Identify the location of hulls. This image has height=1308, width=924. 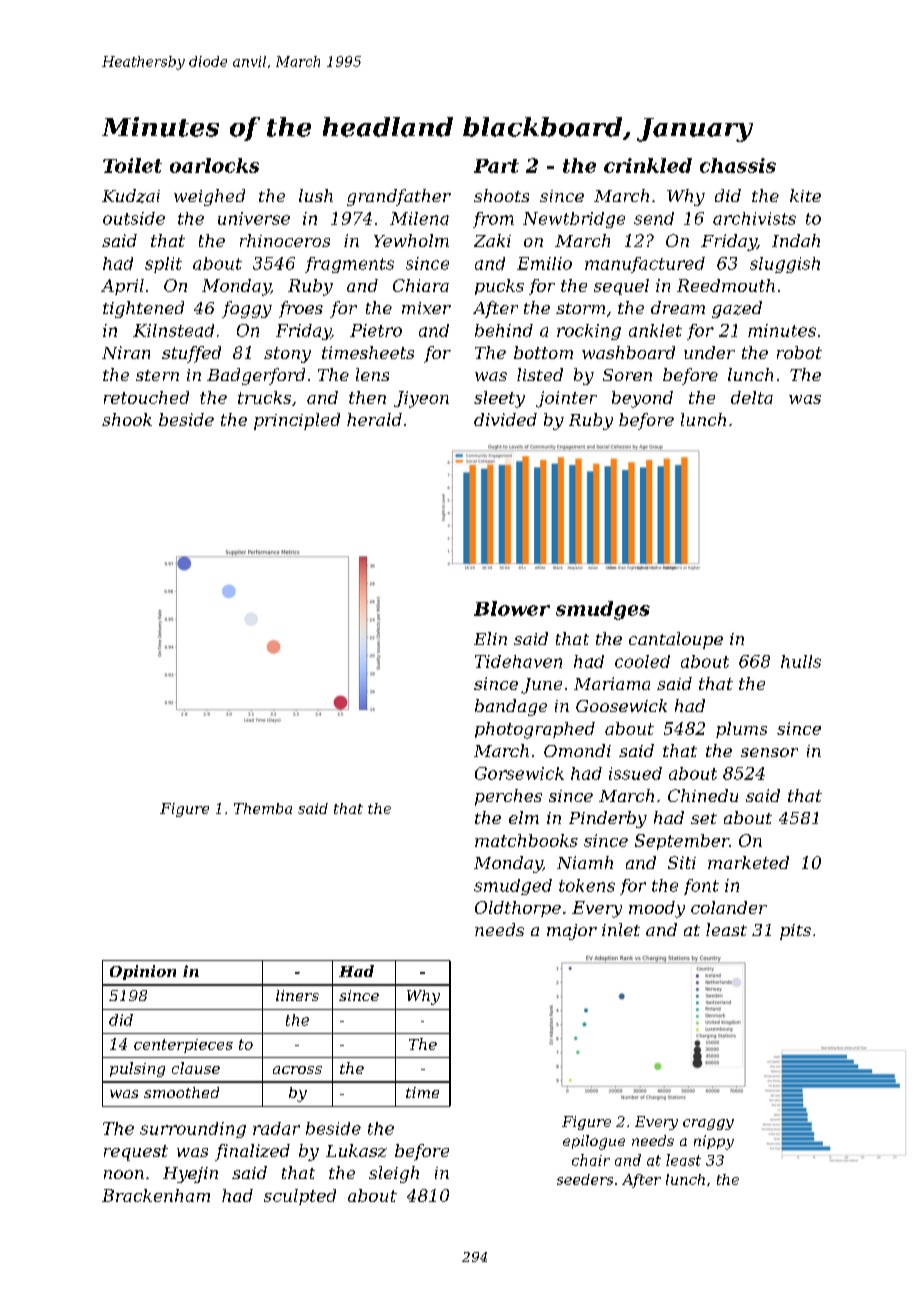
(801, 661).
